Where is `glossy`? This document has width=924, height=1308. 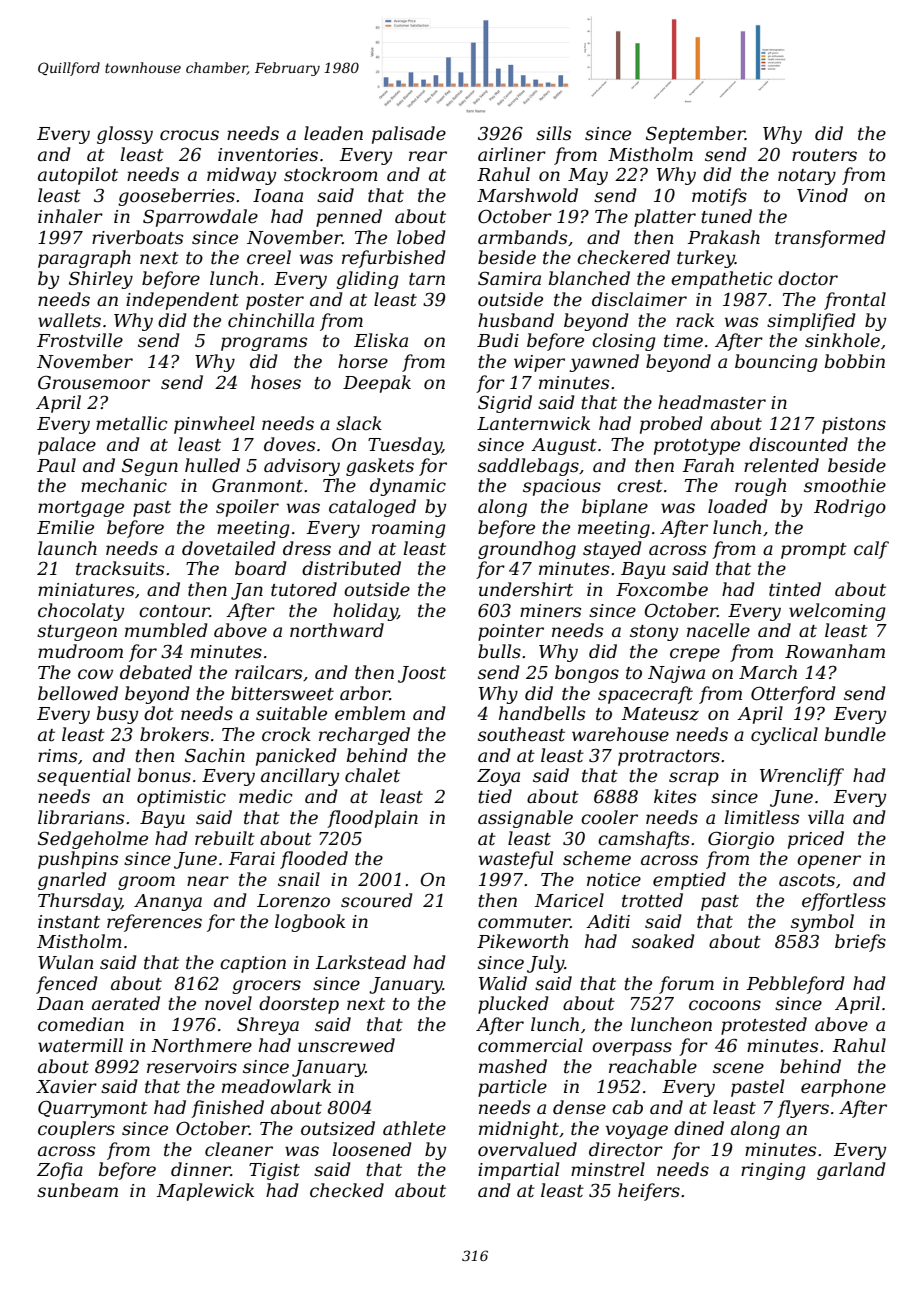 glossy is located at coordinates (125, 135).
